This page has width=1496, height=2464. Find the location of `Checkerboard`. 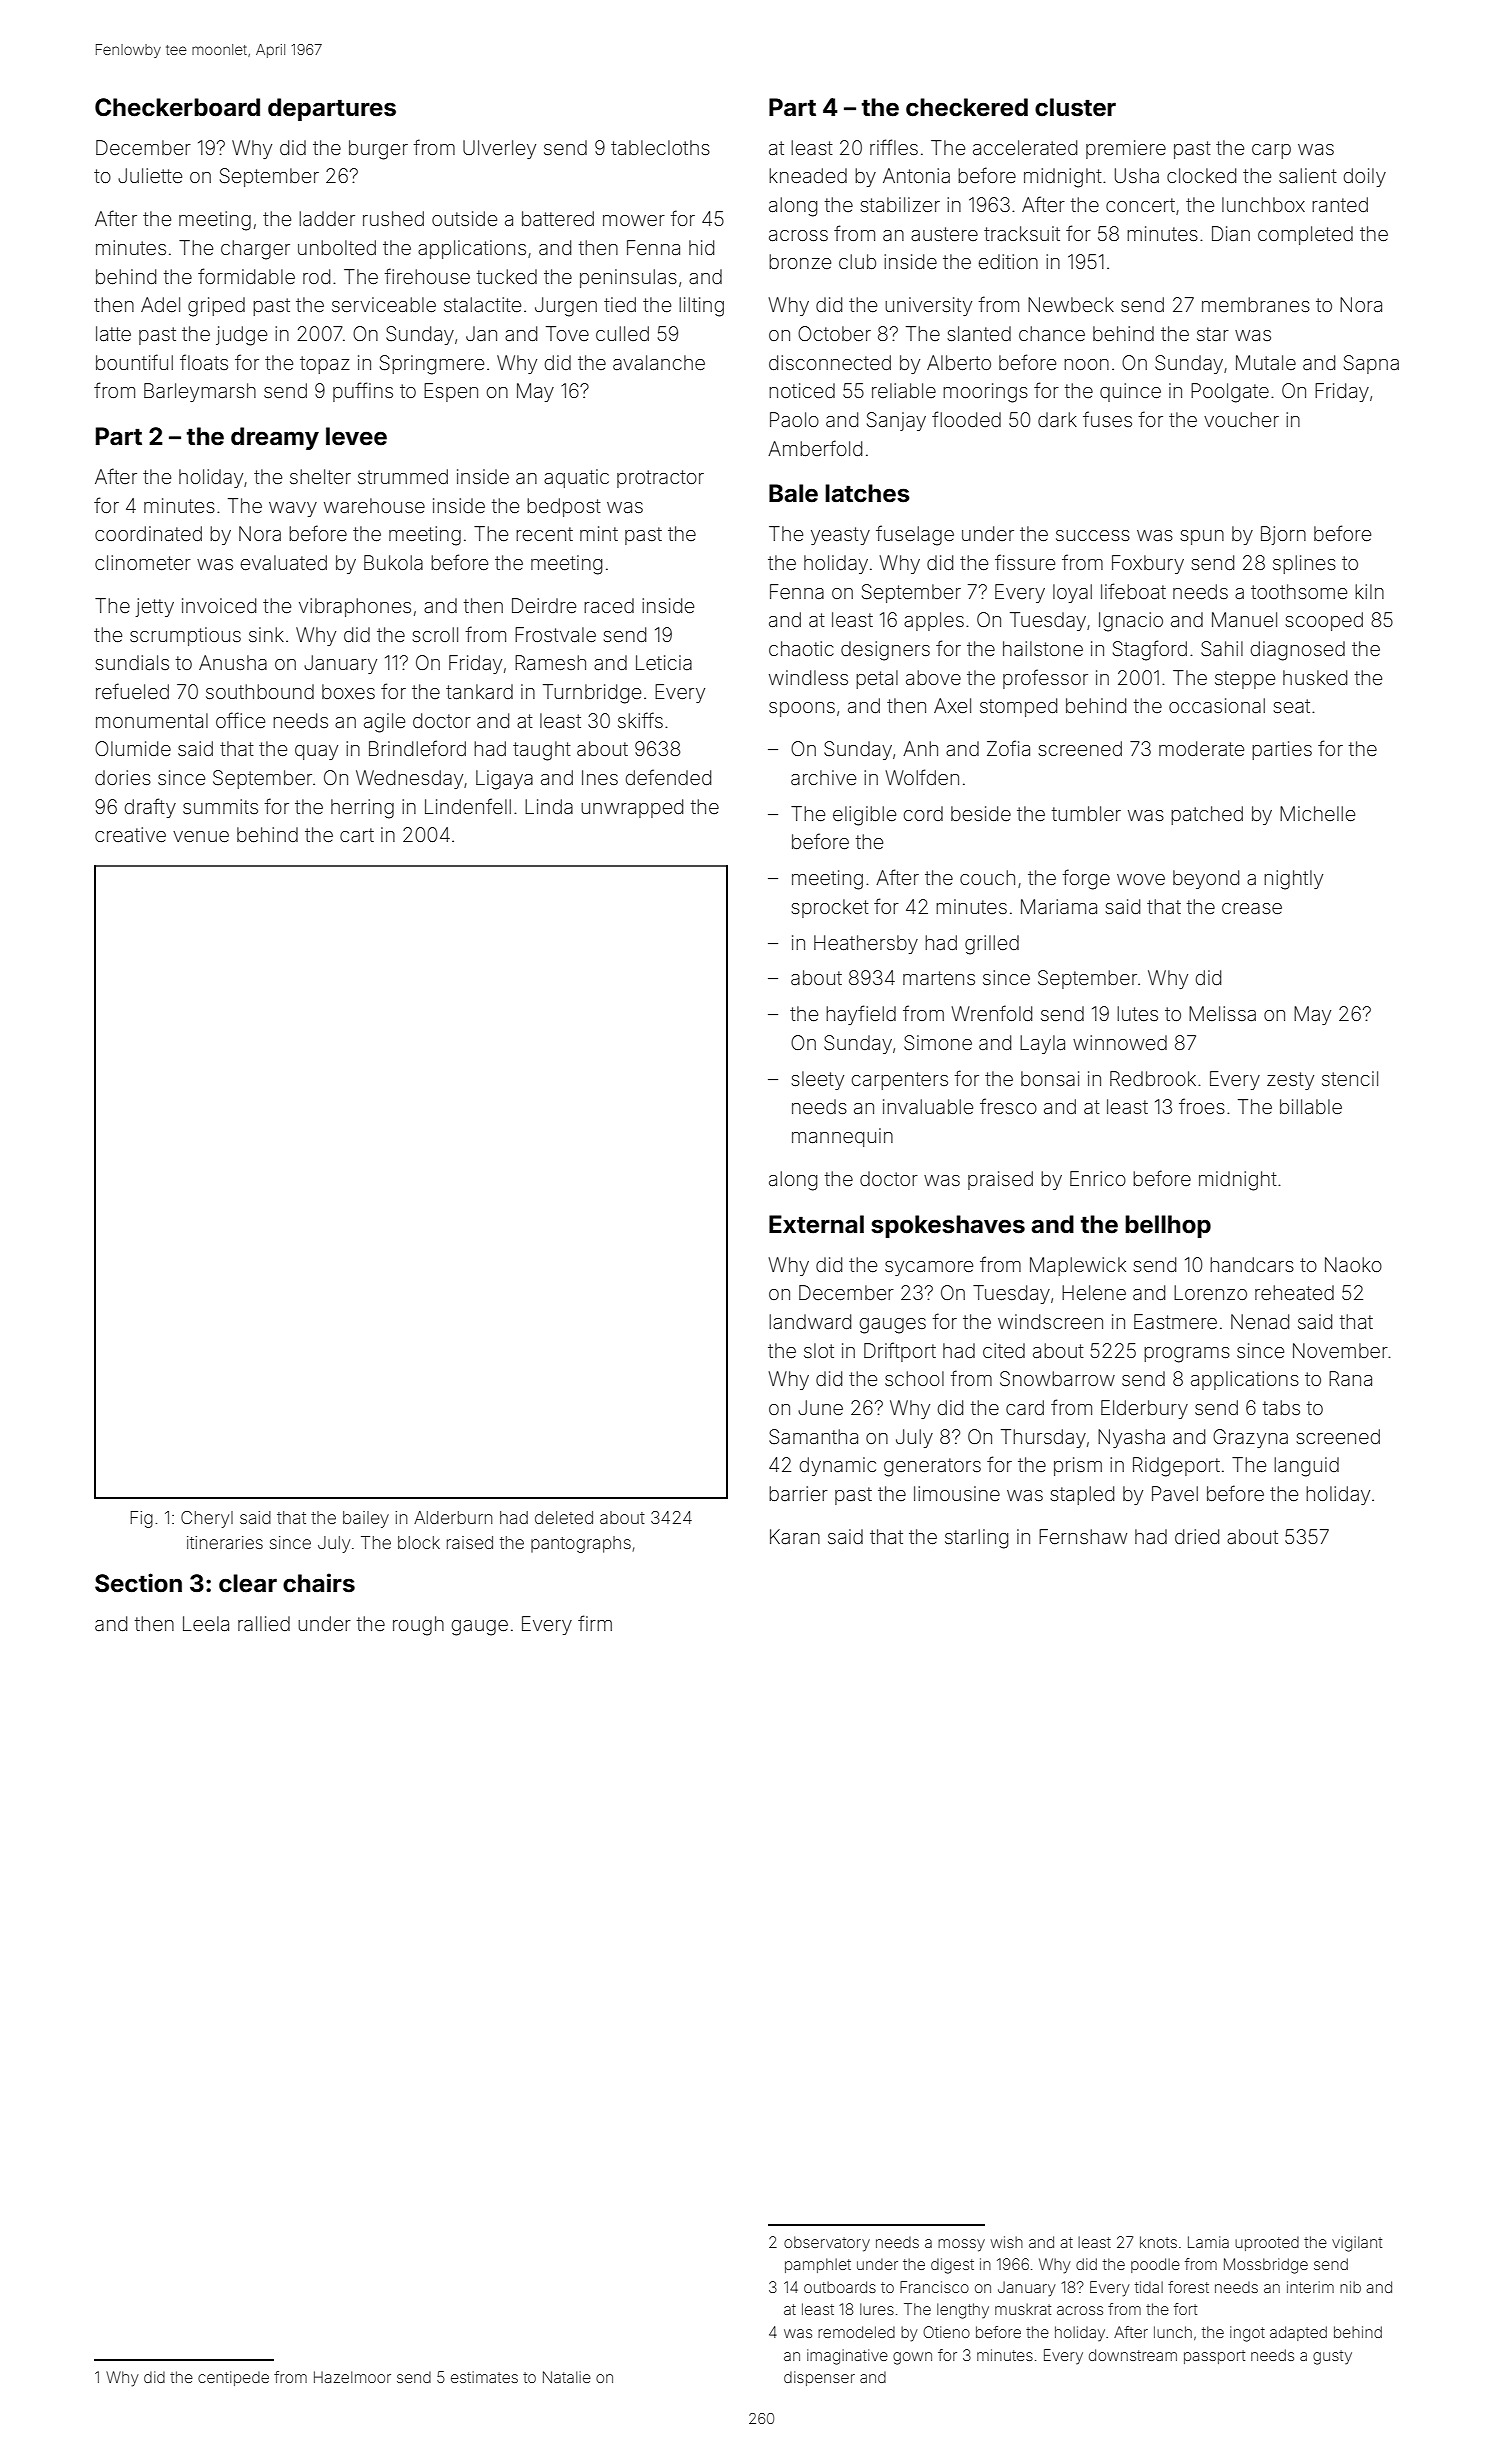

Checkerboard is located at coordinates (177, 107).
